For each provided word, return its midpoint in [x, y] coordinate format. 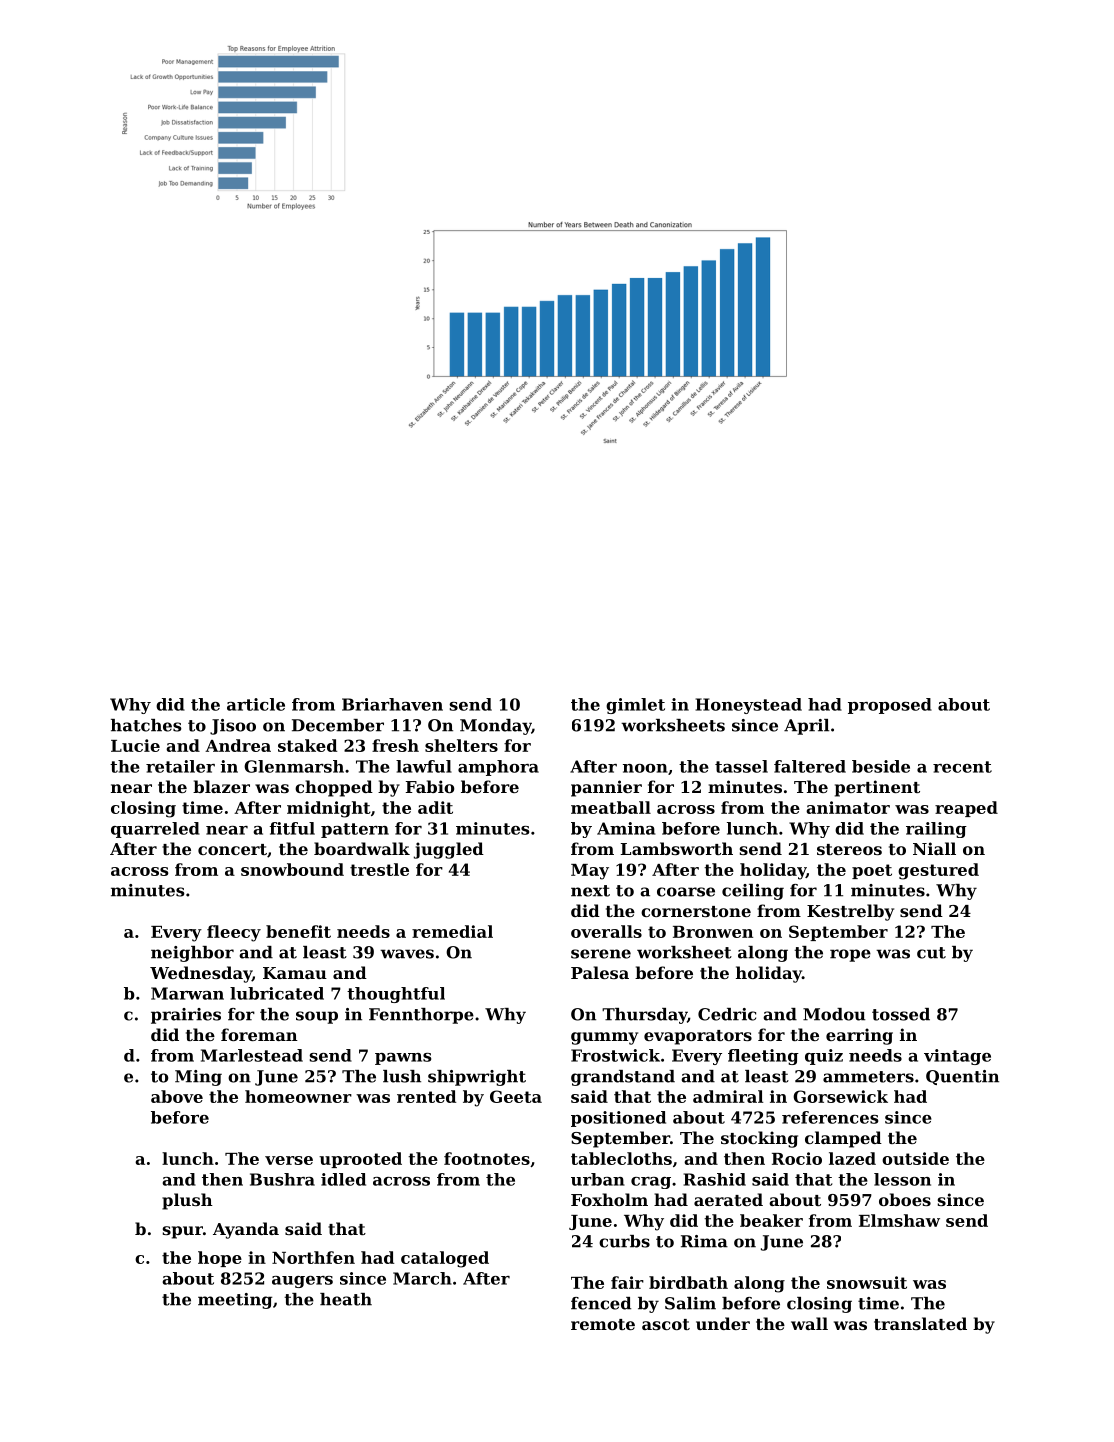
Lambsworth [677, 848]
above [177, 1096]
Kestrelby [850, 912]
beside [881, 766]
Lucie [135, 745]
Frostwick [615, 1055]
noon [645, 768]
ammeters [868, 1077]
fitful [292, 828]
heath [346, 1299]
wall [809, 1323]
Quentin [962, 1077]
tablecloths [621, 1158]
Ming [198, 1078]
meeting [235, 1301]
